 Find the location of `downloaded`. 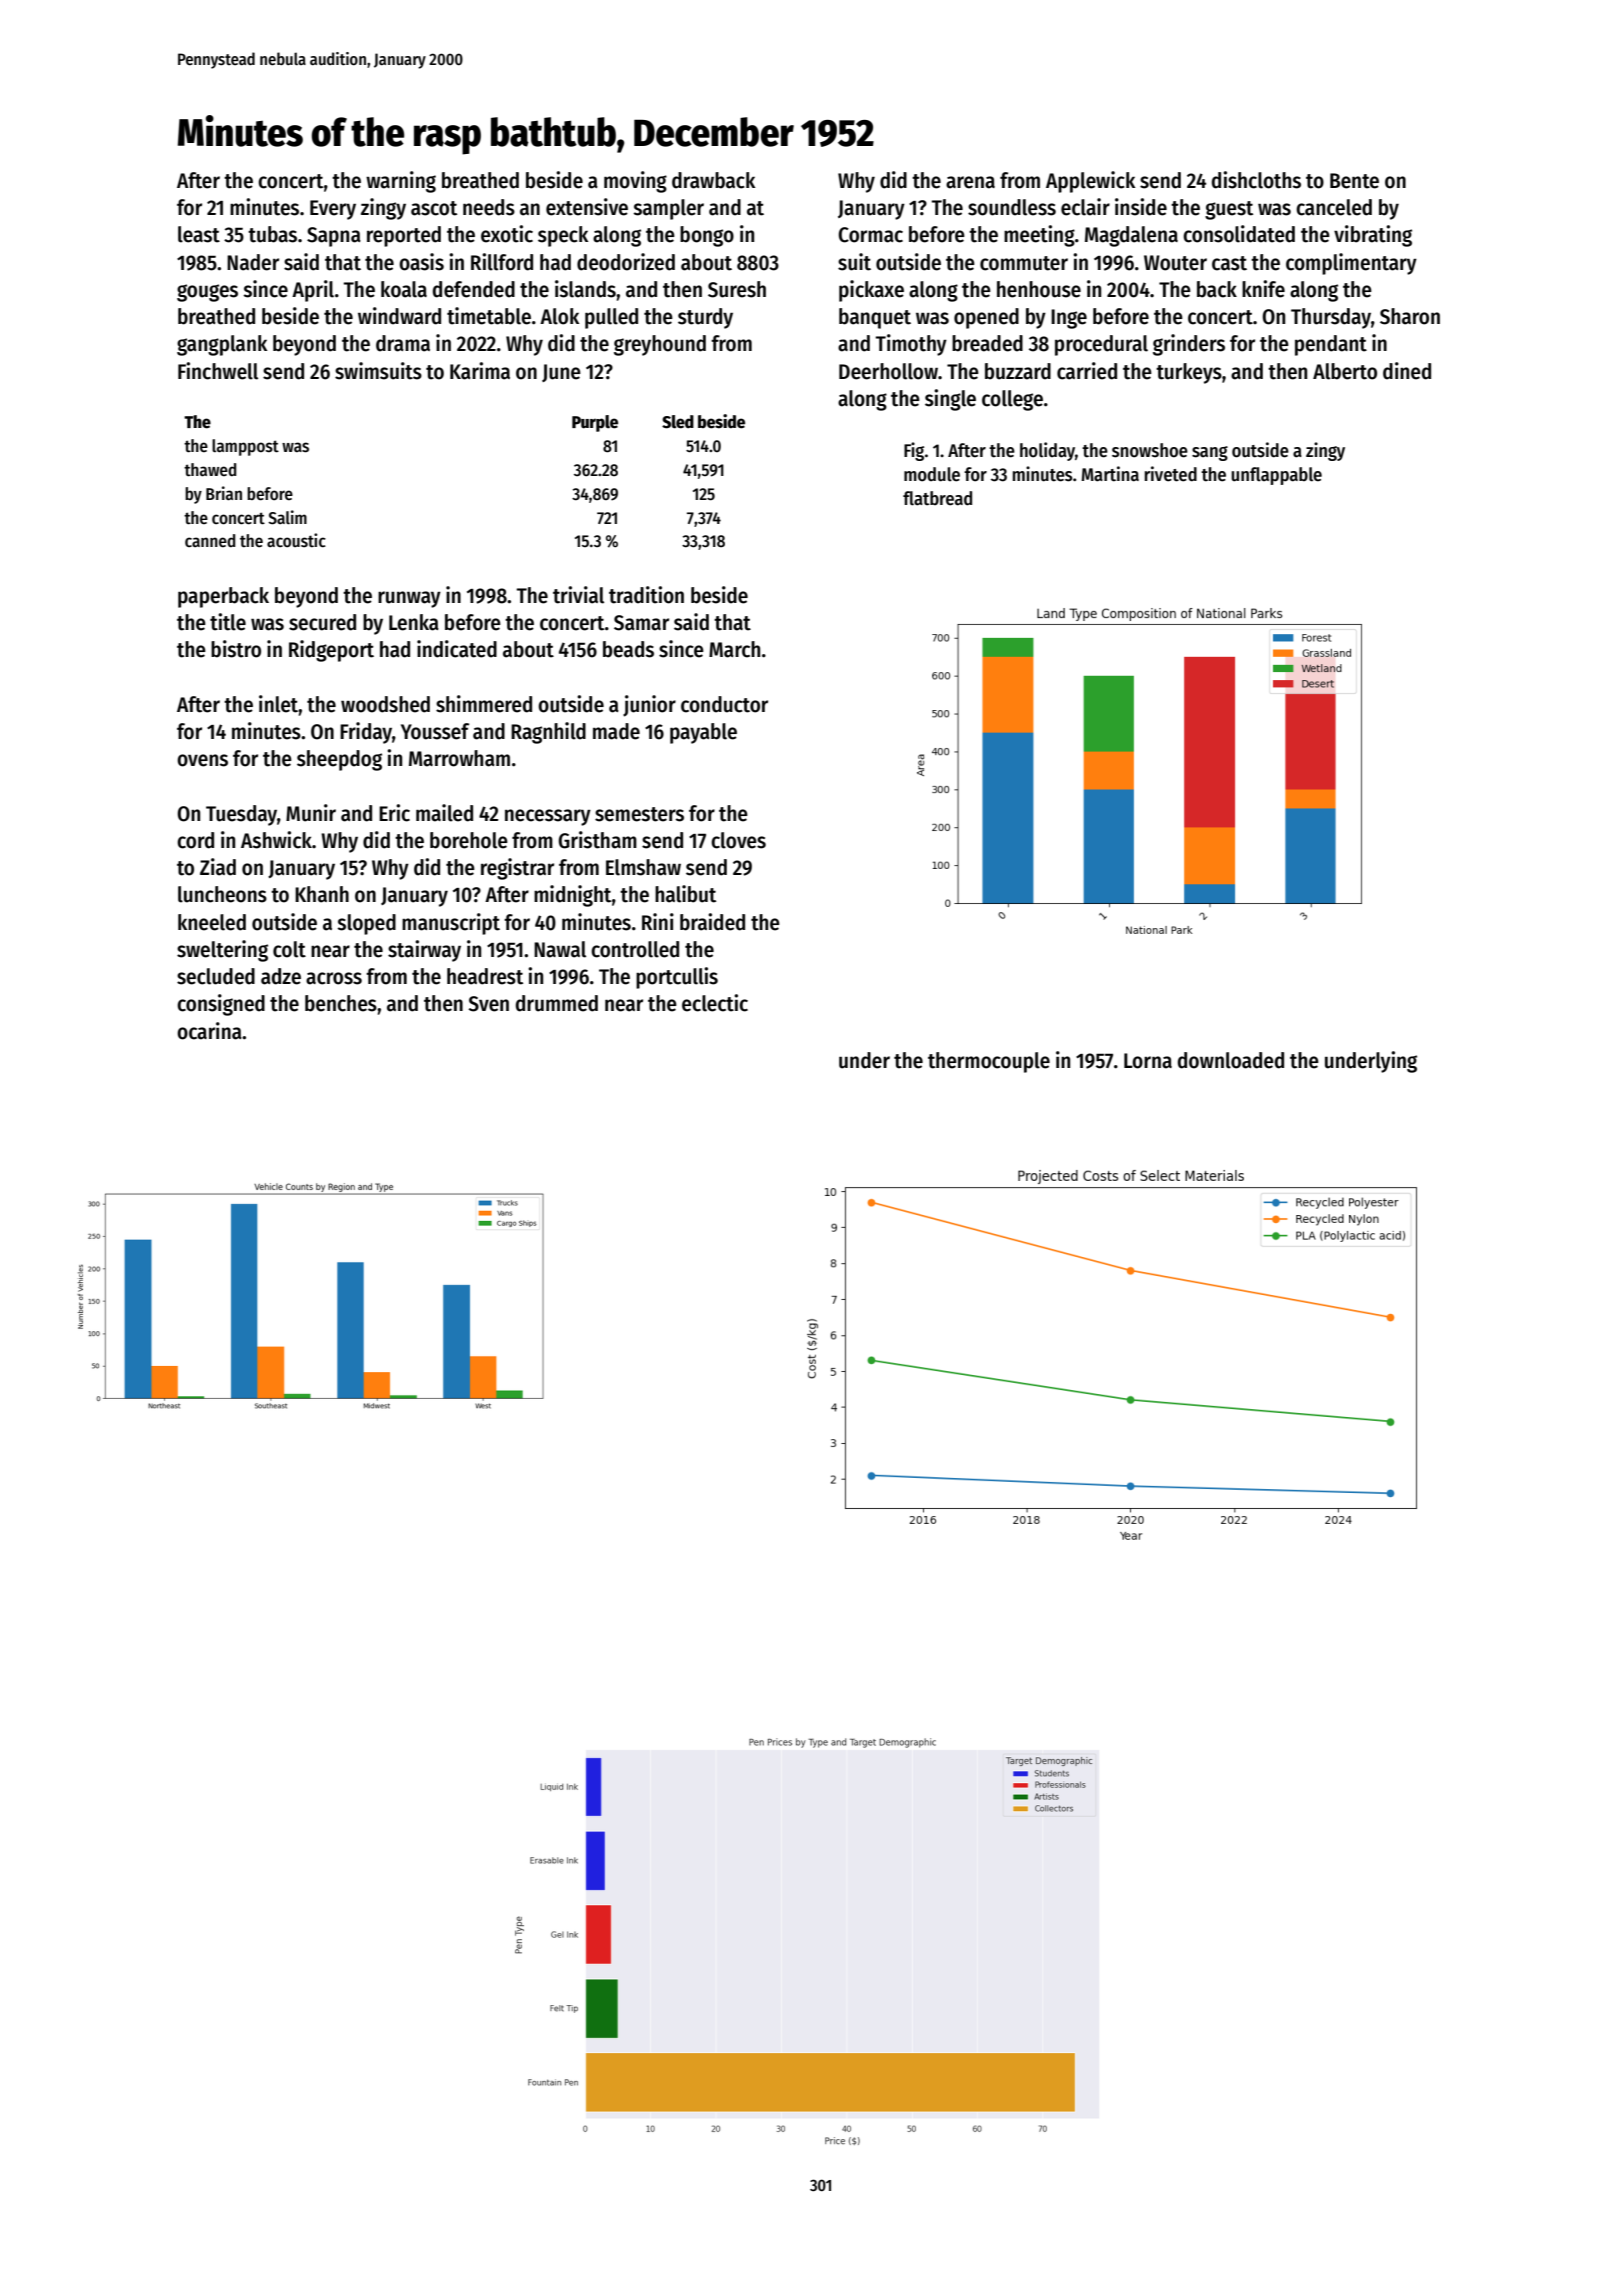

downloaded is located at coordinates (1231, 1060).
